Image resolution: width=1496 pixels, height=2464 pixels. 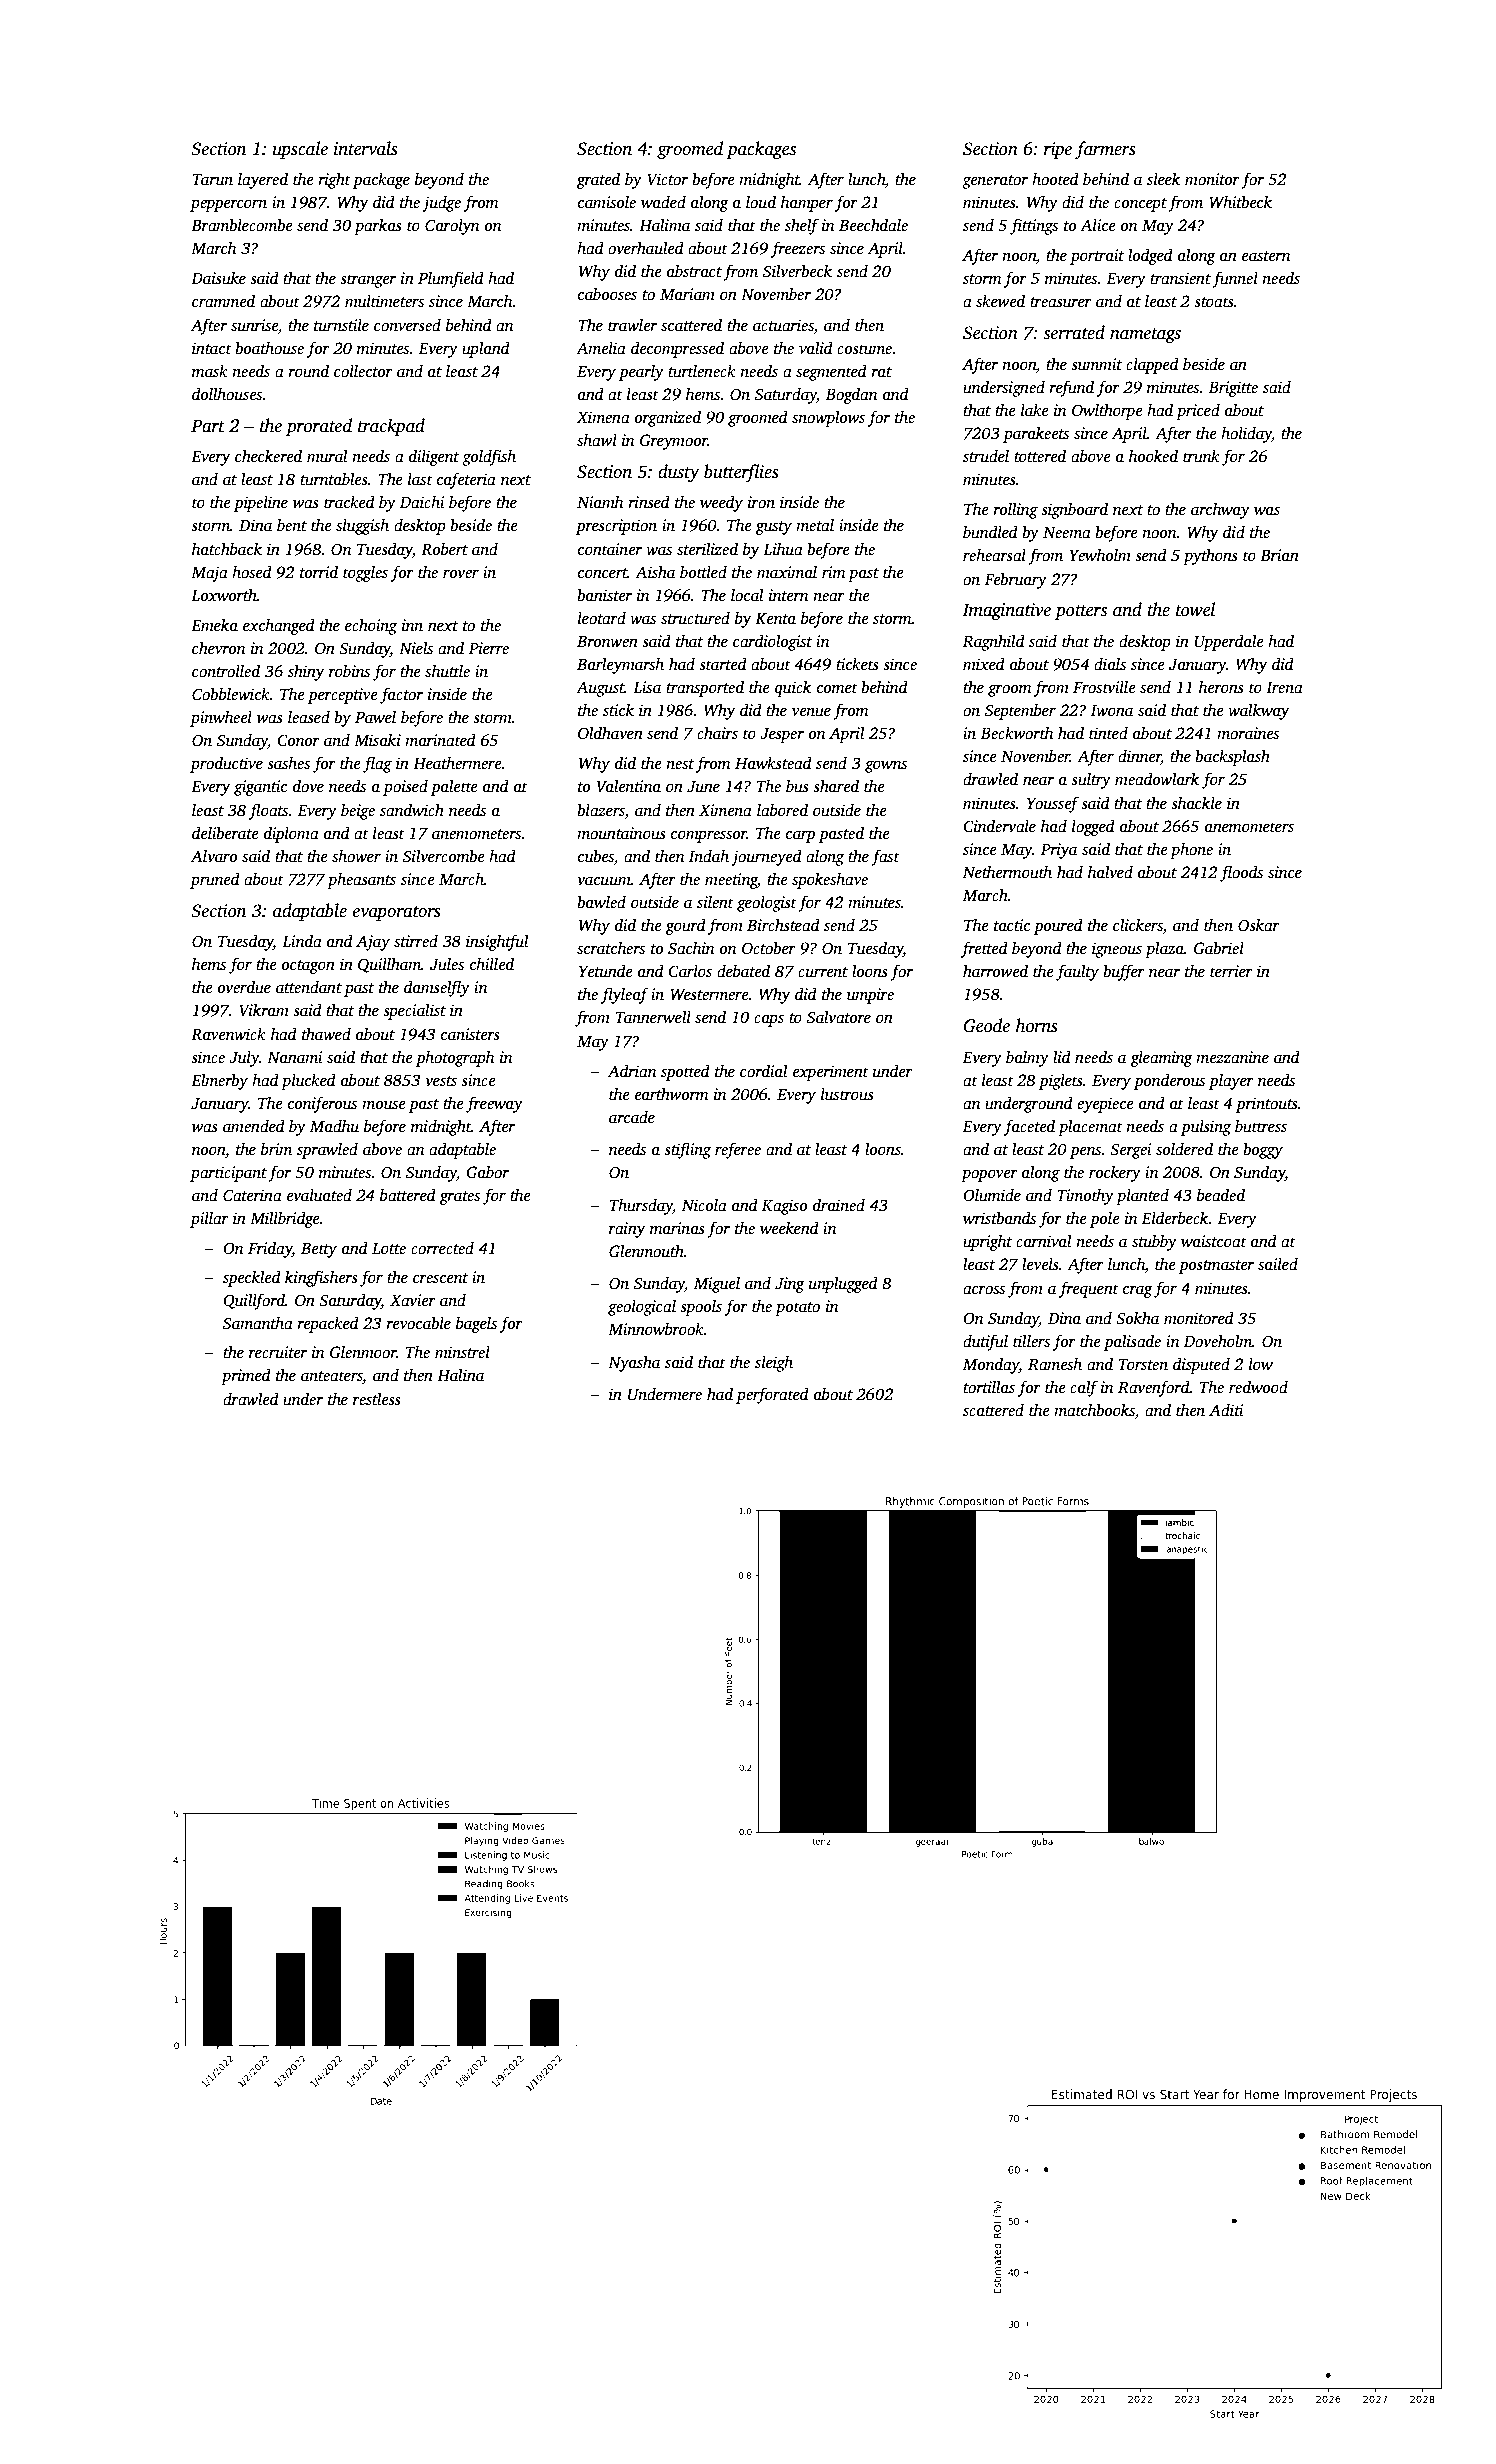 I want to click on bundled, so click(x=990, y=532).
